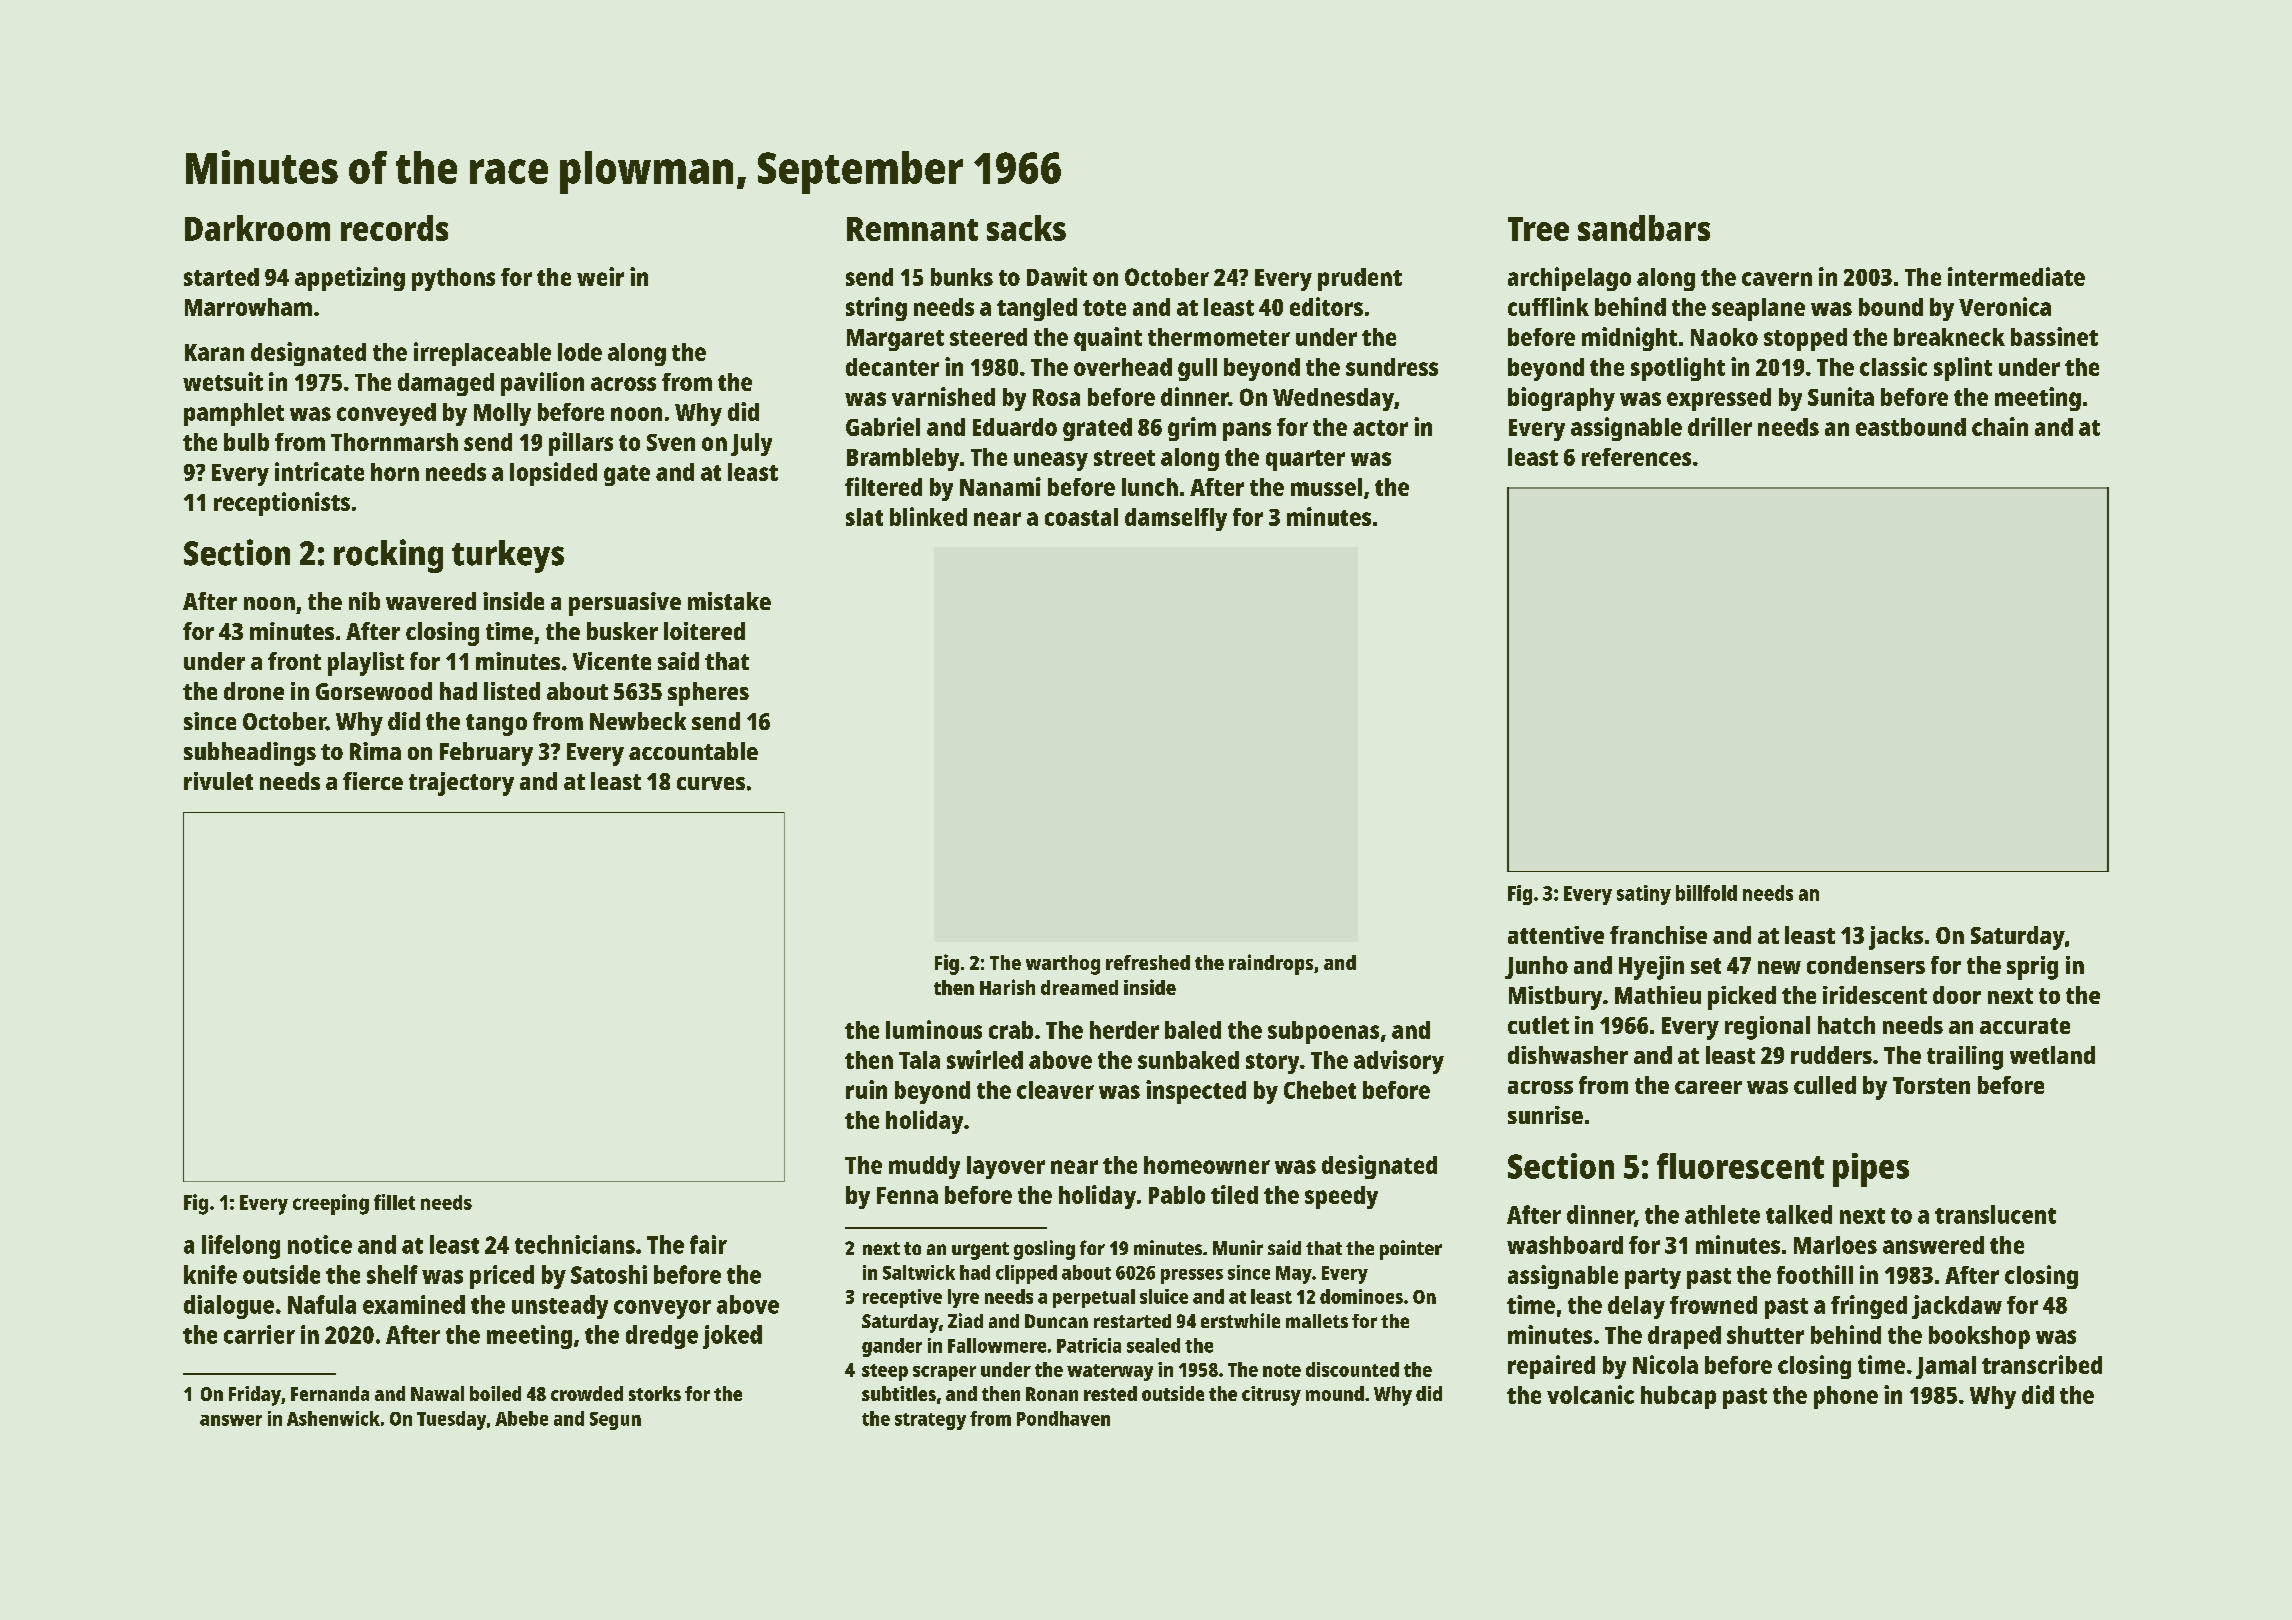 The height and width of the screenshot is (1620, 2292). I want to click on Darkroom, so click(257, 228).
